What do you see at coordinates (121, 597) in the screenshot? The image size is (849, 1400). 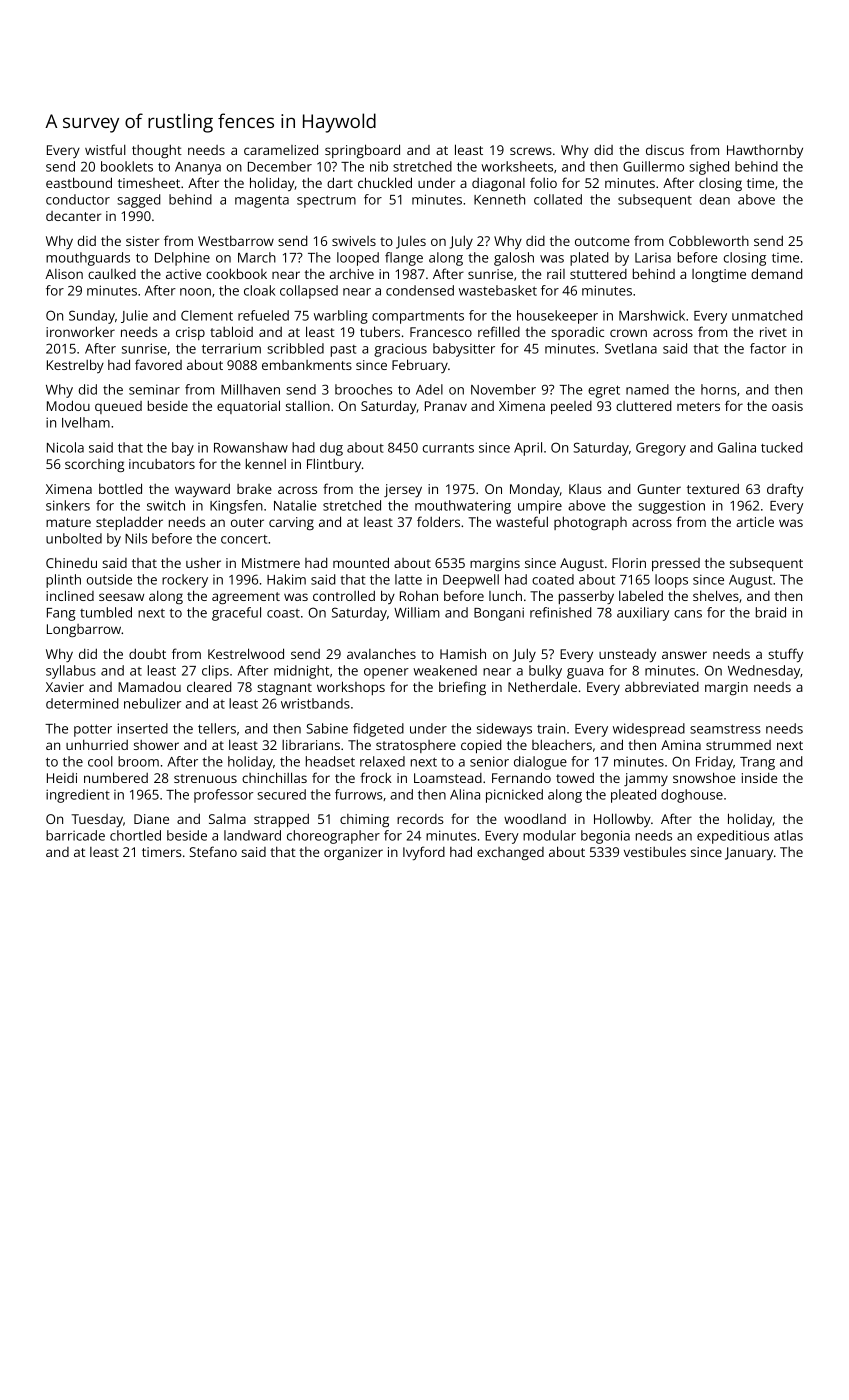 I see `seesaw` at bounding box center [121, 597].
